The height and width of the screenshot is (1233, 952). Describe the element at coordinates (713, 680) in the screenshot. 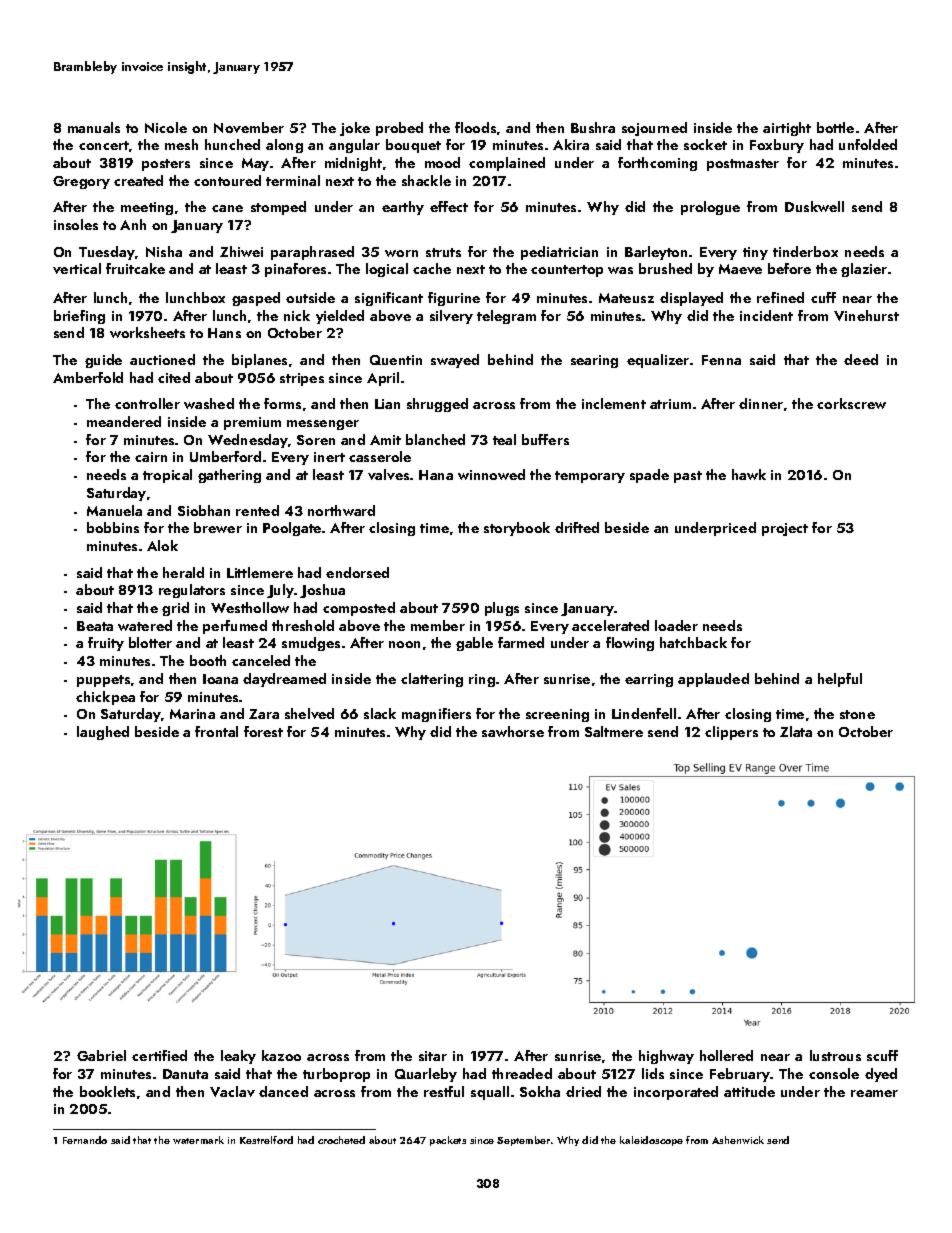

I see `applauded` at that location.
